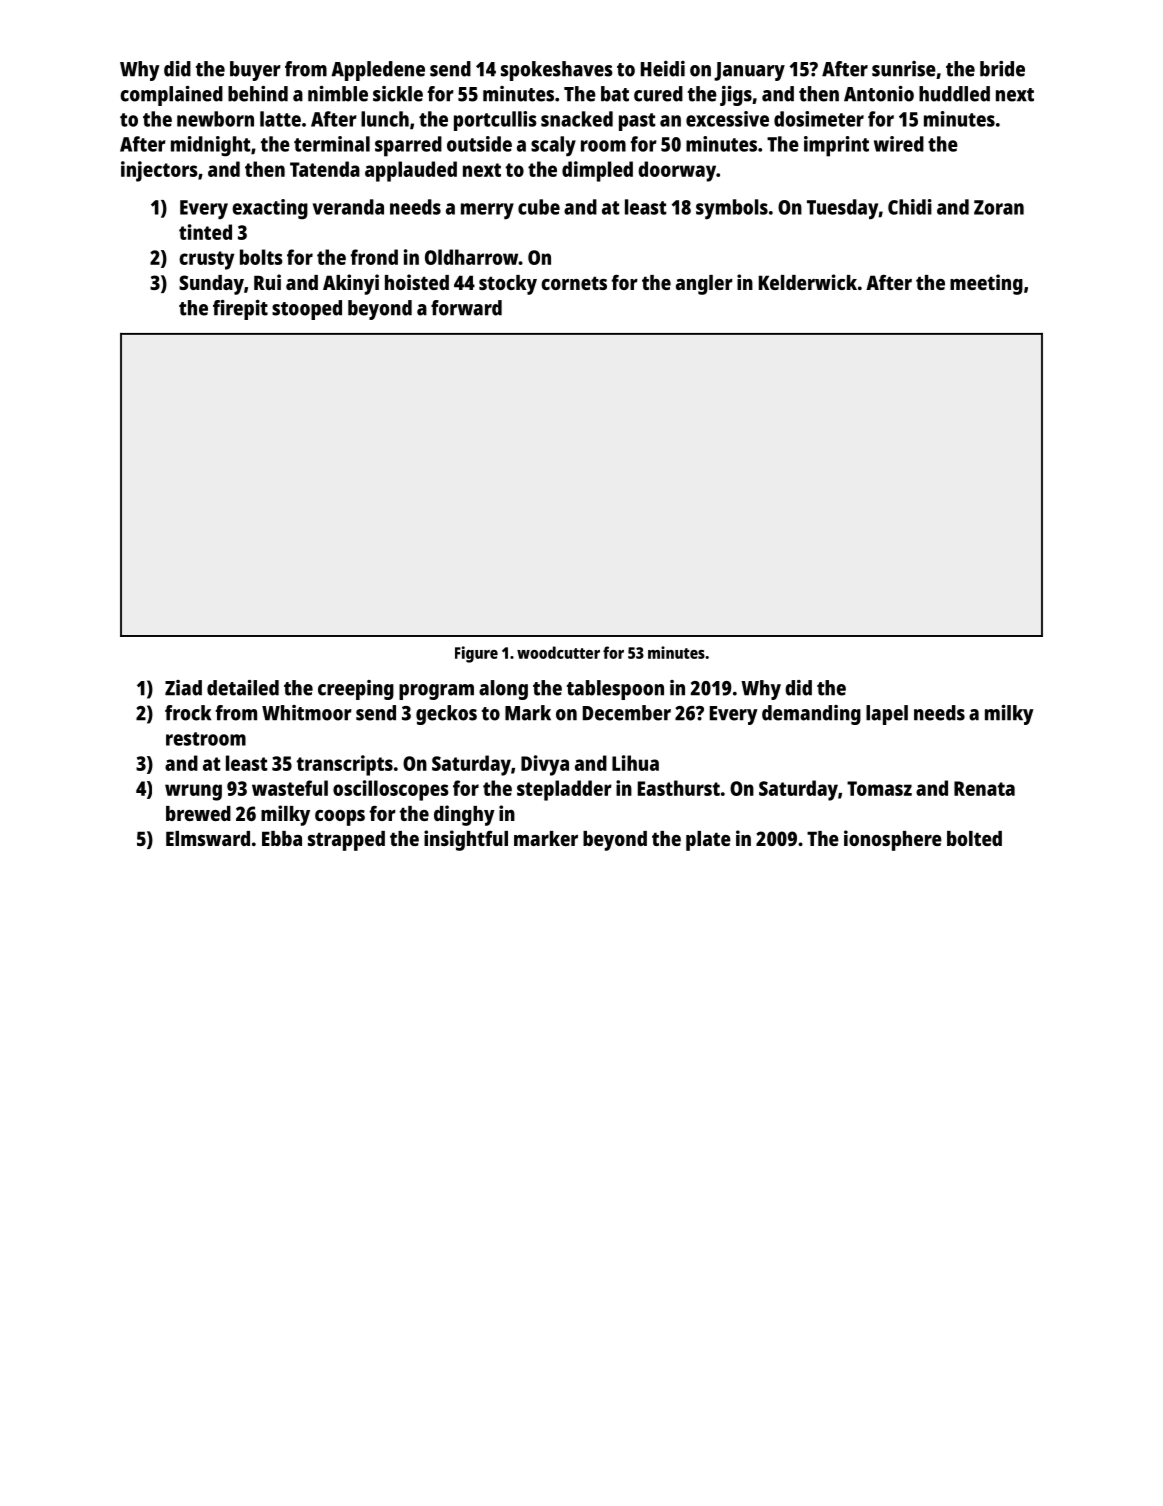 The height and width of the screenshot is (1506, 1163). Describe the element at coordinates (986, 284) in the screenshot. I see `meeting` at that location.
